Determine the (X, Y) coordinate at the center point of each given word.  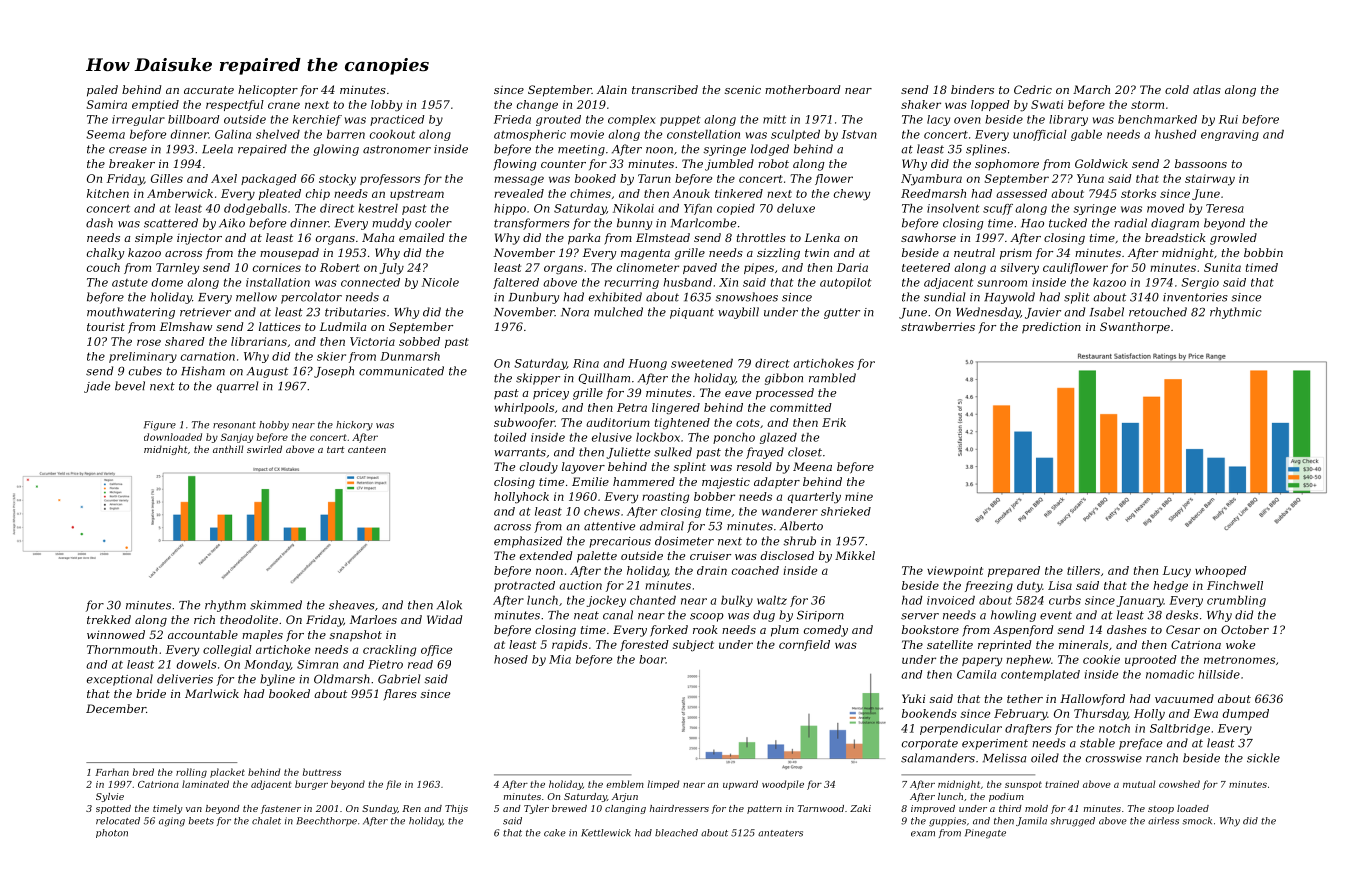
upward (740, 785)
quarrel (238, 387)
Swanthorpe (1135, 328)
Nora (575, 312)
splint (690, 468)
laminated (205, 784)
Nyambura (931, 180)
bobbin (1263, 252)
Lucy (1177, 572)
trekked (109, 619)
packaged (269, 180)
